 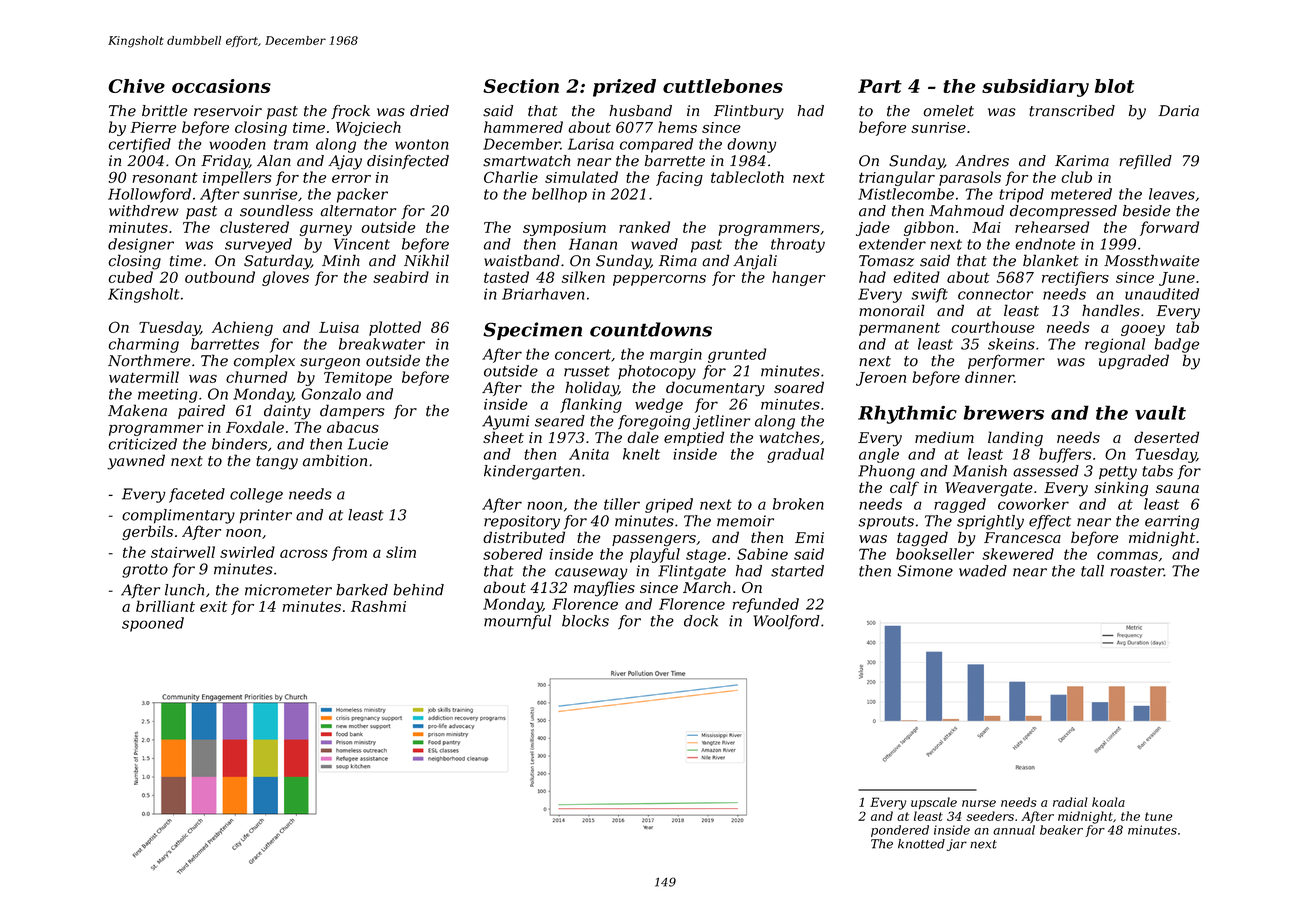 What do you see at coordinates (880, 86) in the page?
I see `Part` at bounding box center [880, 86].
